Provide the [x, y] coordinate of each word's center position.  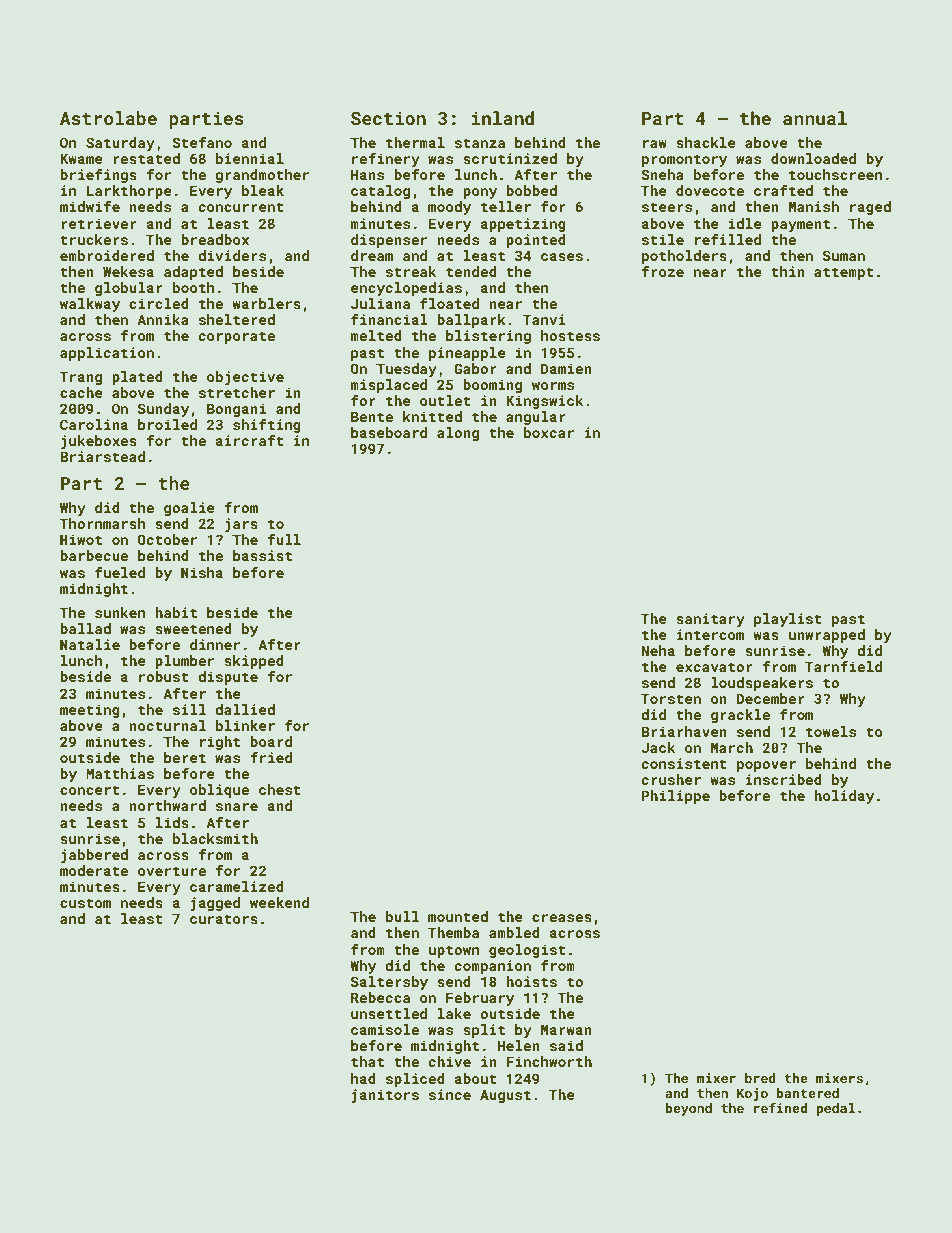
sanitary [710, 620]
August [505, 1096]
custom [85, 903]
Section [388, 118]
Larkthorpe [129, 192]
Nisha [202, 572]
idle [745, 223]
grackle [740, 716]
